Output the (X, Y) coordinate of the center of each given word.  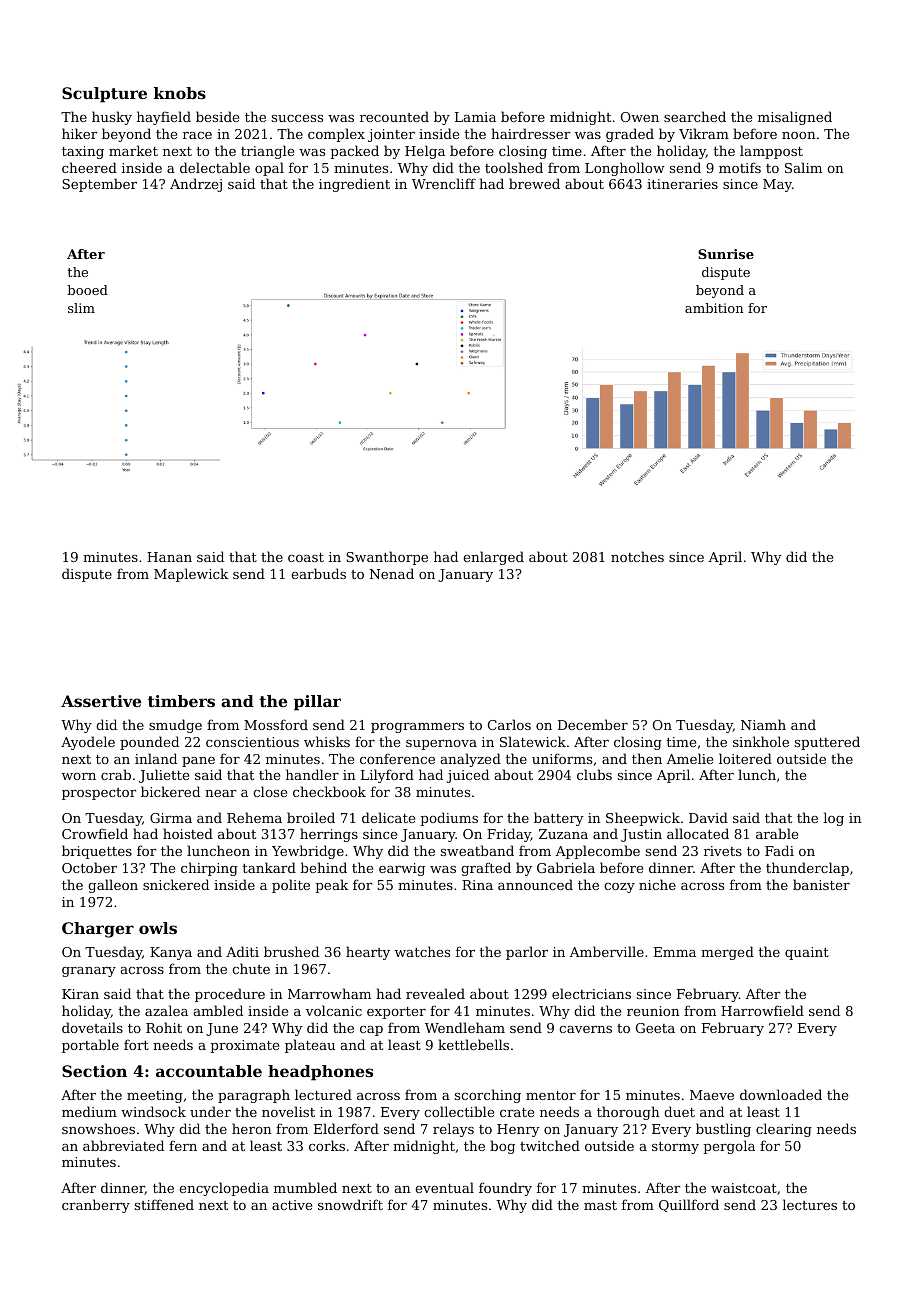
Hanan (169, 557)
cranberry (96, 1206)
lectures (809, 1204)
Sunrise (726, 254)
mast (600, 1205)
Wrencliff (444, 183)
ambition (714, 308)
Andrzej (196, 185)
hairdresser (530, 133)
